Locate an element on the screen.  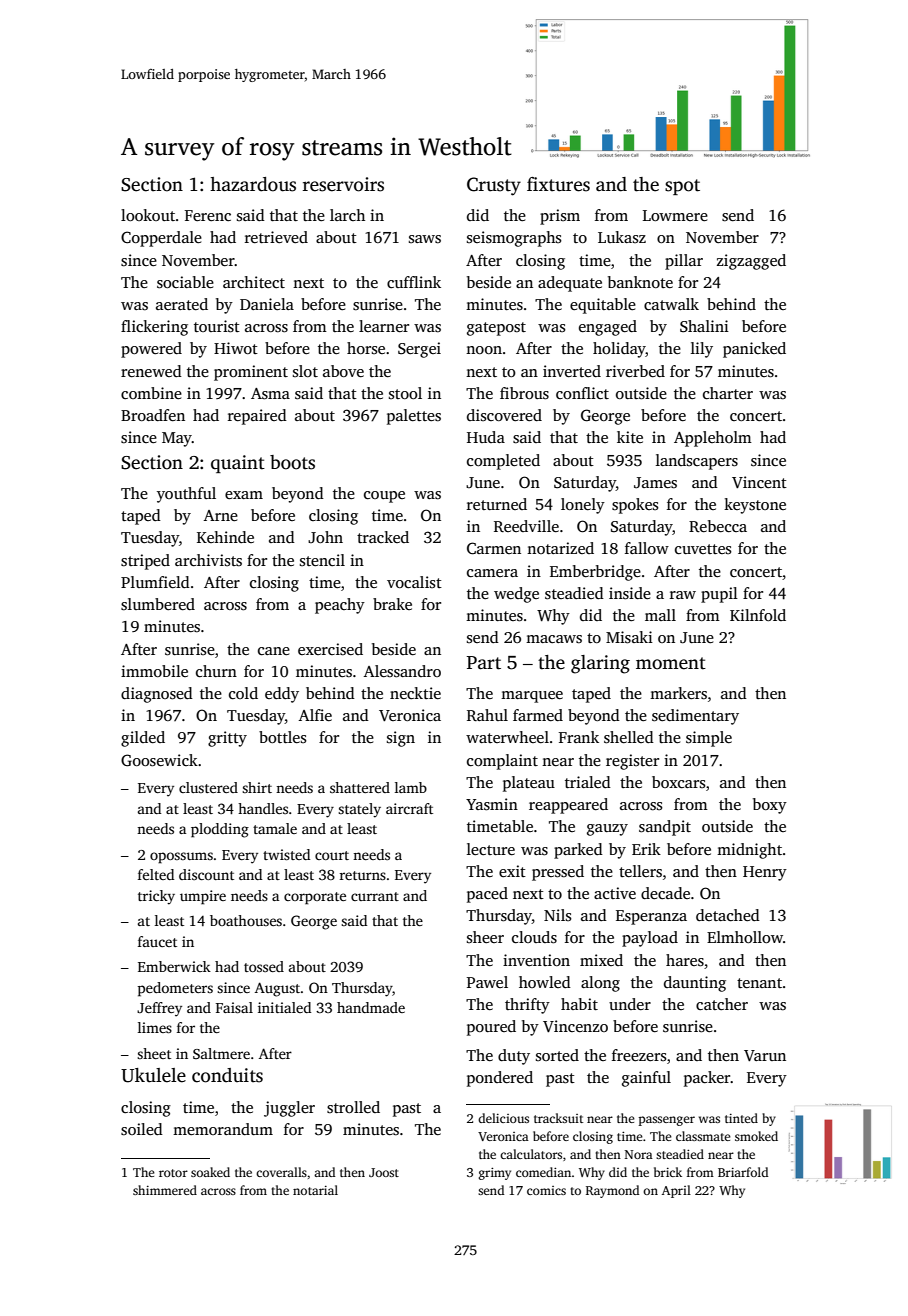
spot is located at coordinates (682, 187).
